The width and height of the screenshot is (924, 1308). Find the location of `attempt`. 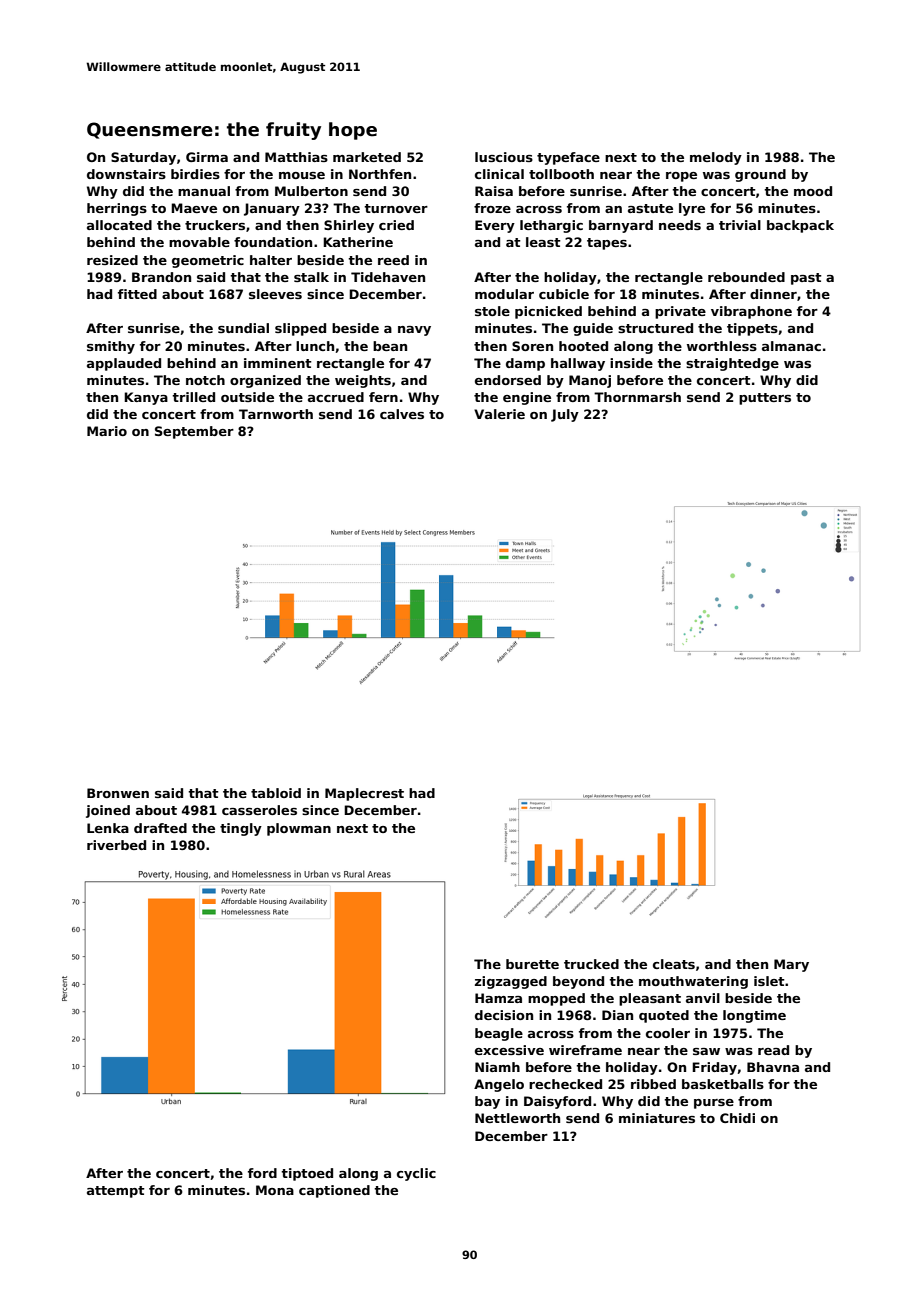

attempt is located at coordinates (116, 1192).
